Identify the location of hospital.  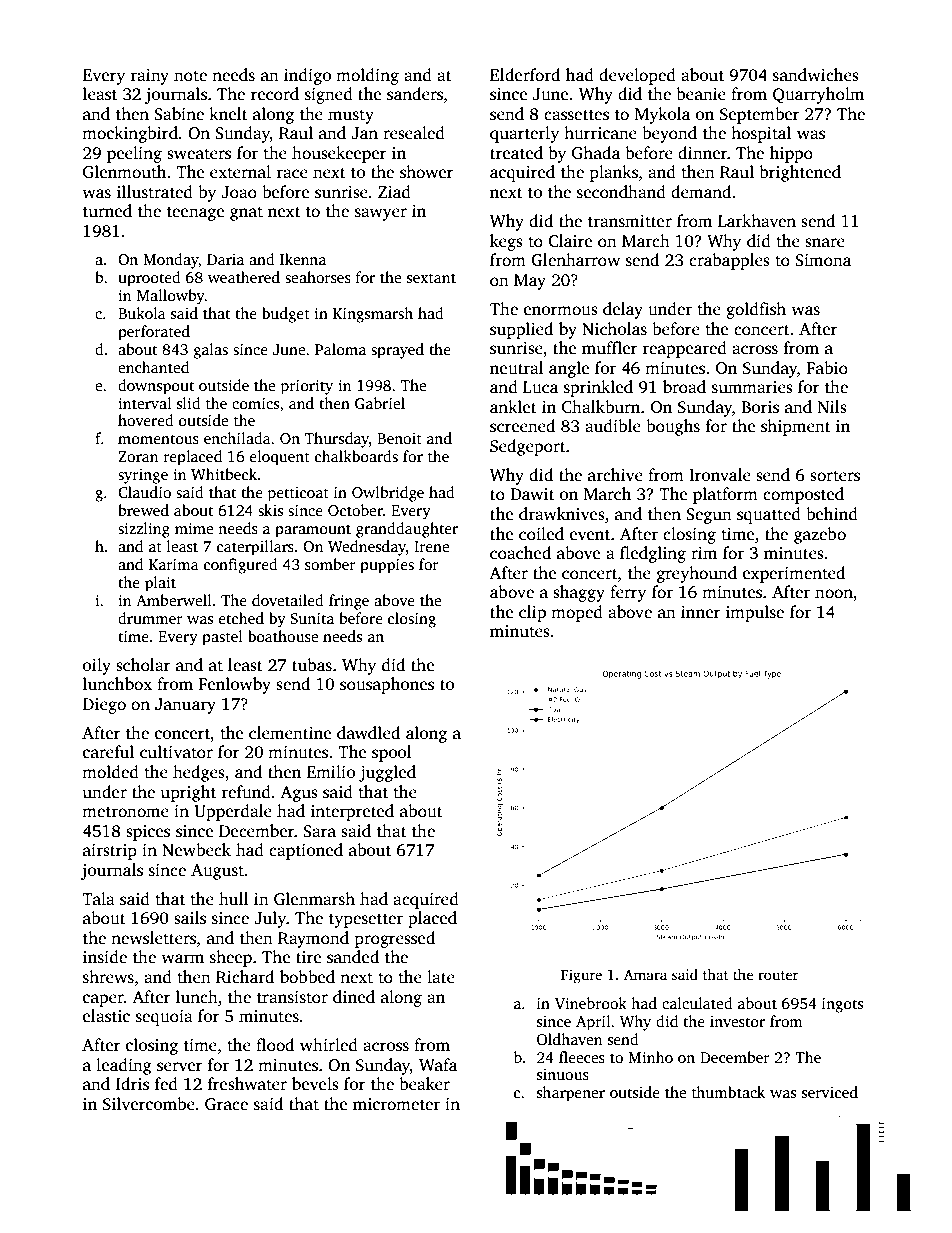
(761, 134).
